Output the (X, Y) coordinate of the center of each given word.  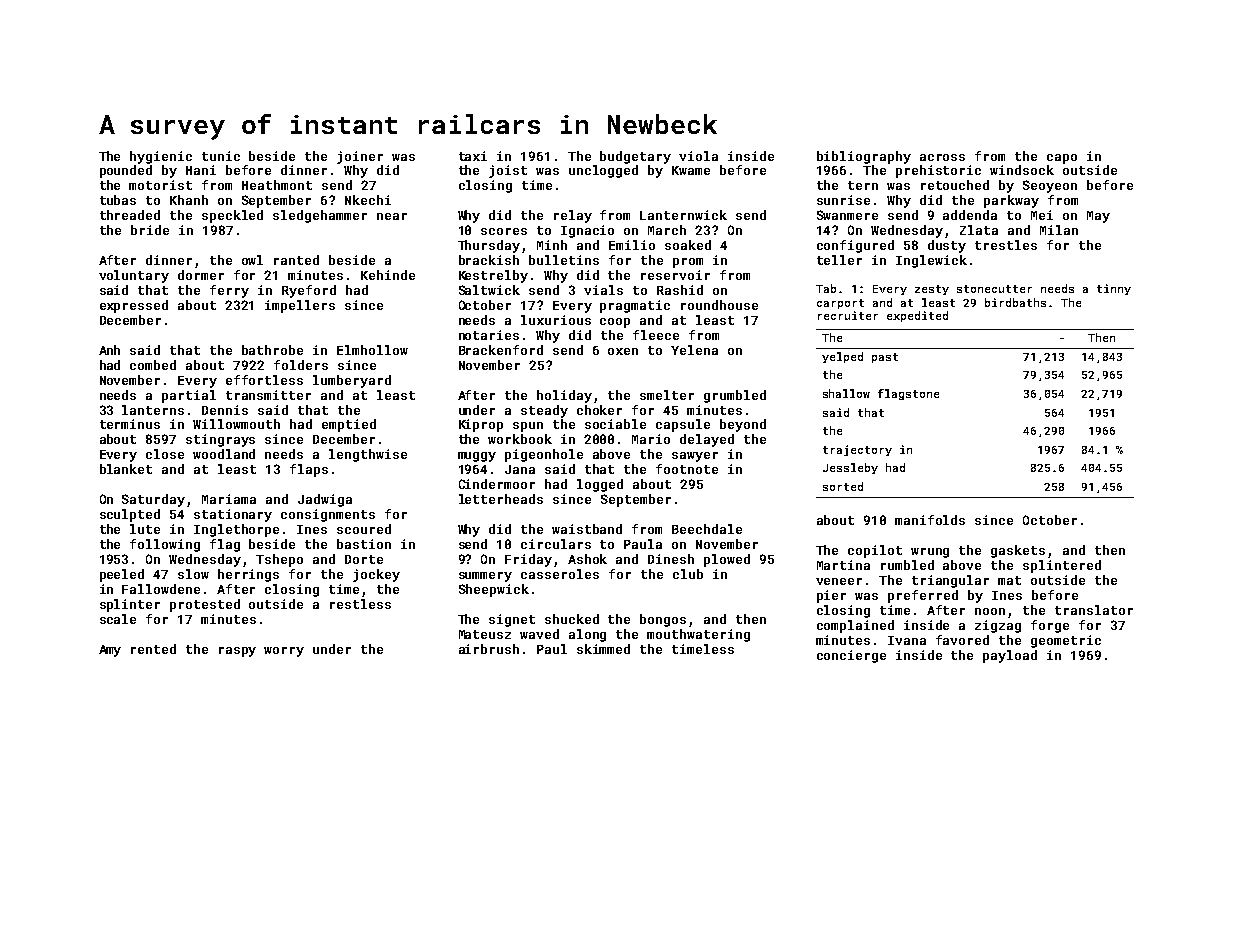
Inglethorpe (236, 530)
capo (1062, 159)
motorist (160, 185)
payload (1010, 656)
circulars (556, 544)
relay (573, 216)
